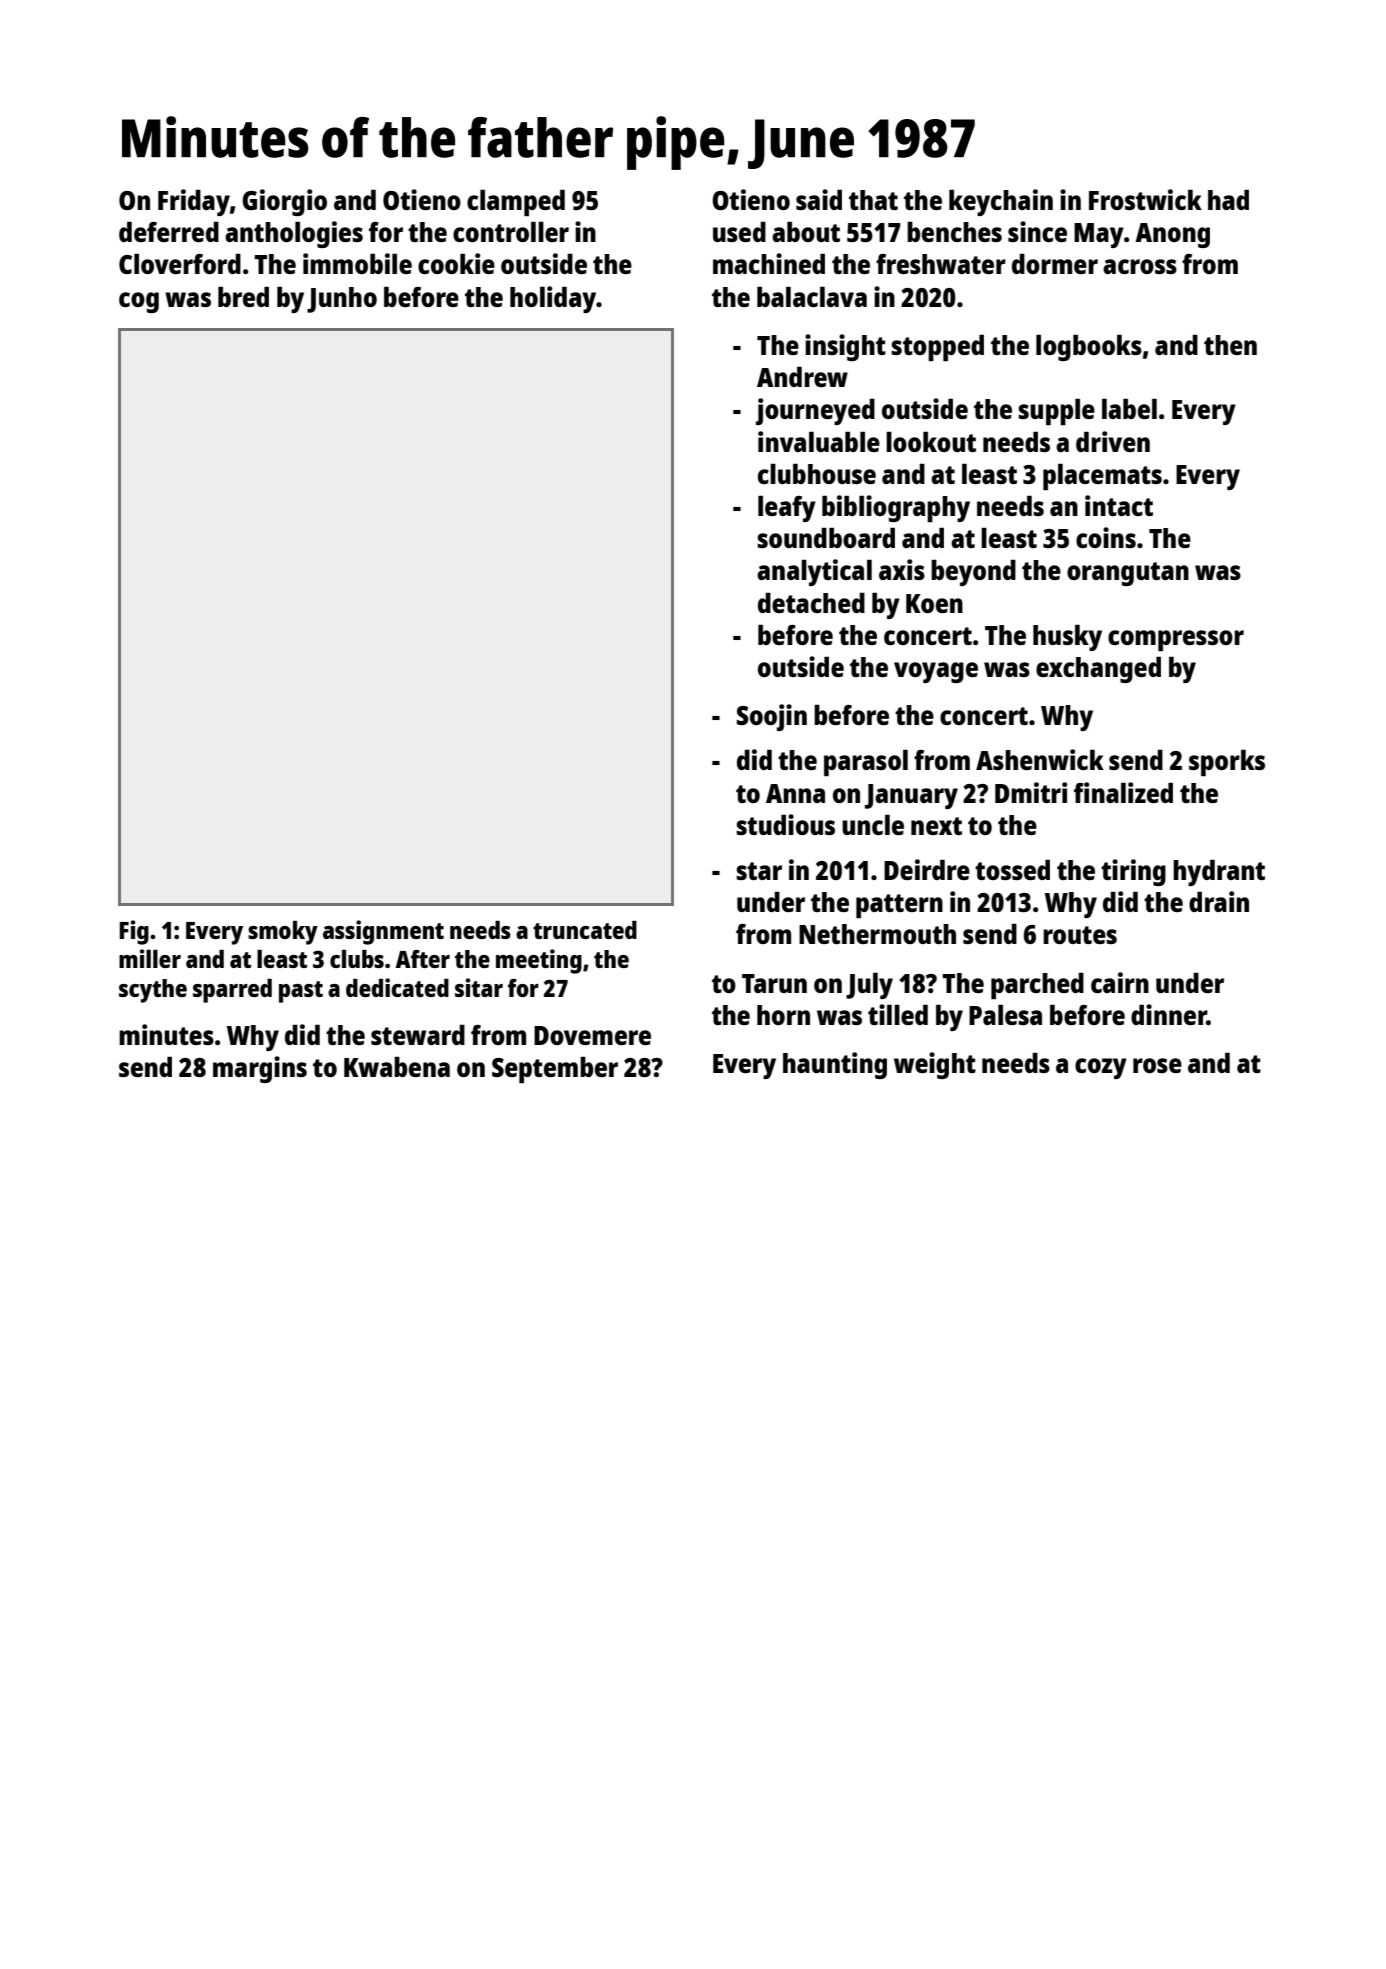  I want to click on had, so click(1228, 200).
